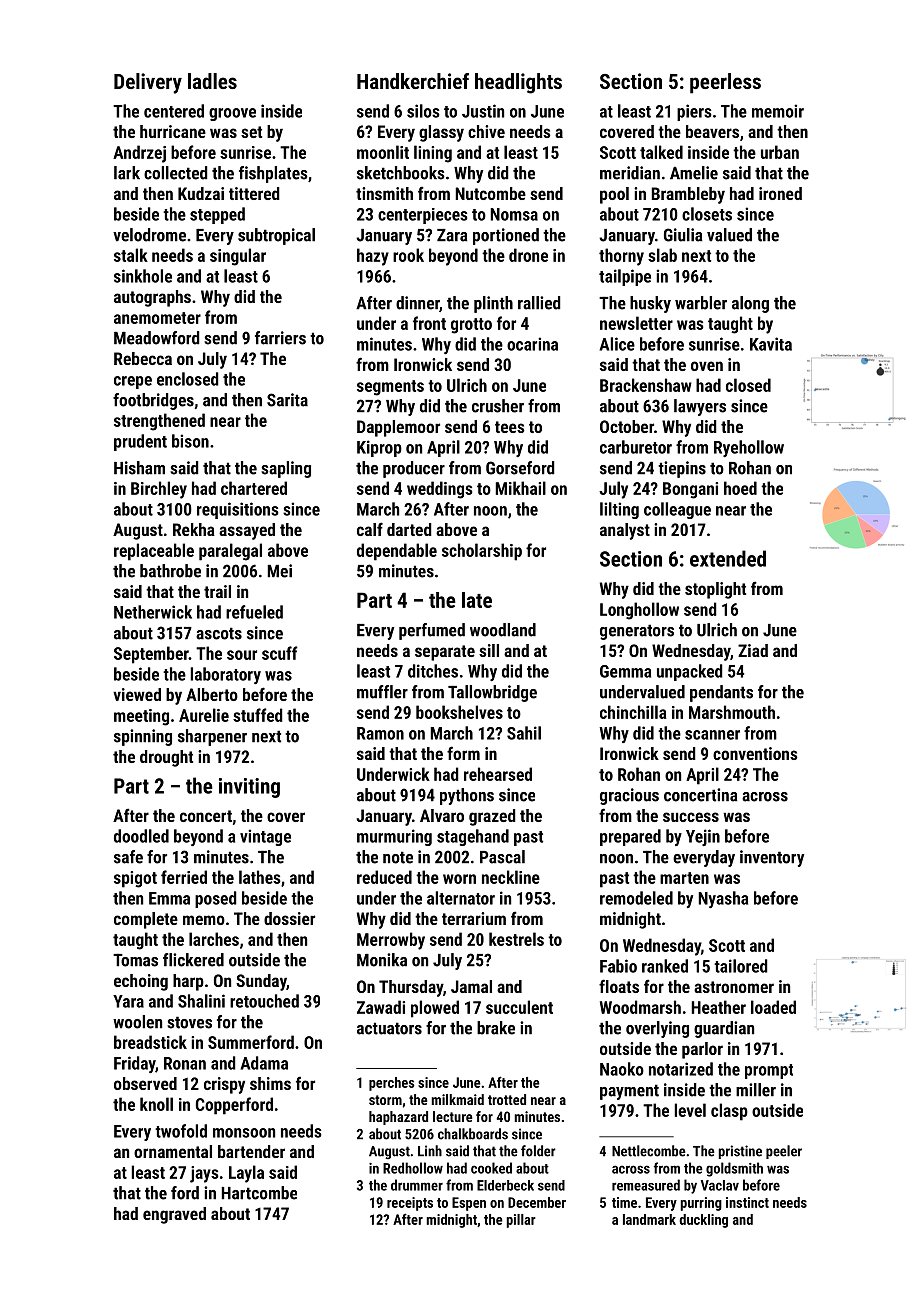 This image has height=1308, width=924. Describe the element at coordinates (469, 1204) in the image. I see `Espen` at that location.
